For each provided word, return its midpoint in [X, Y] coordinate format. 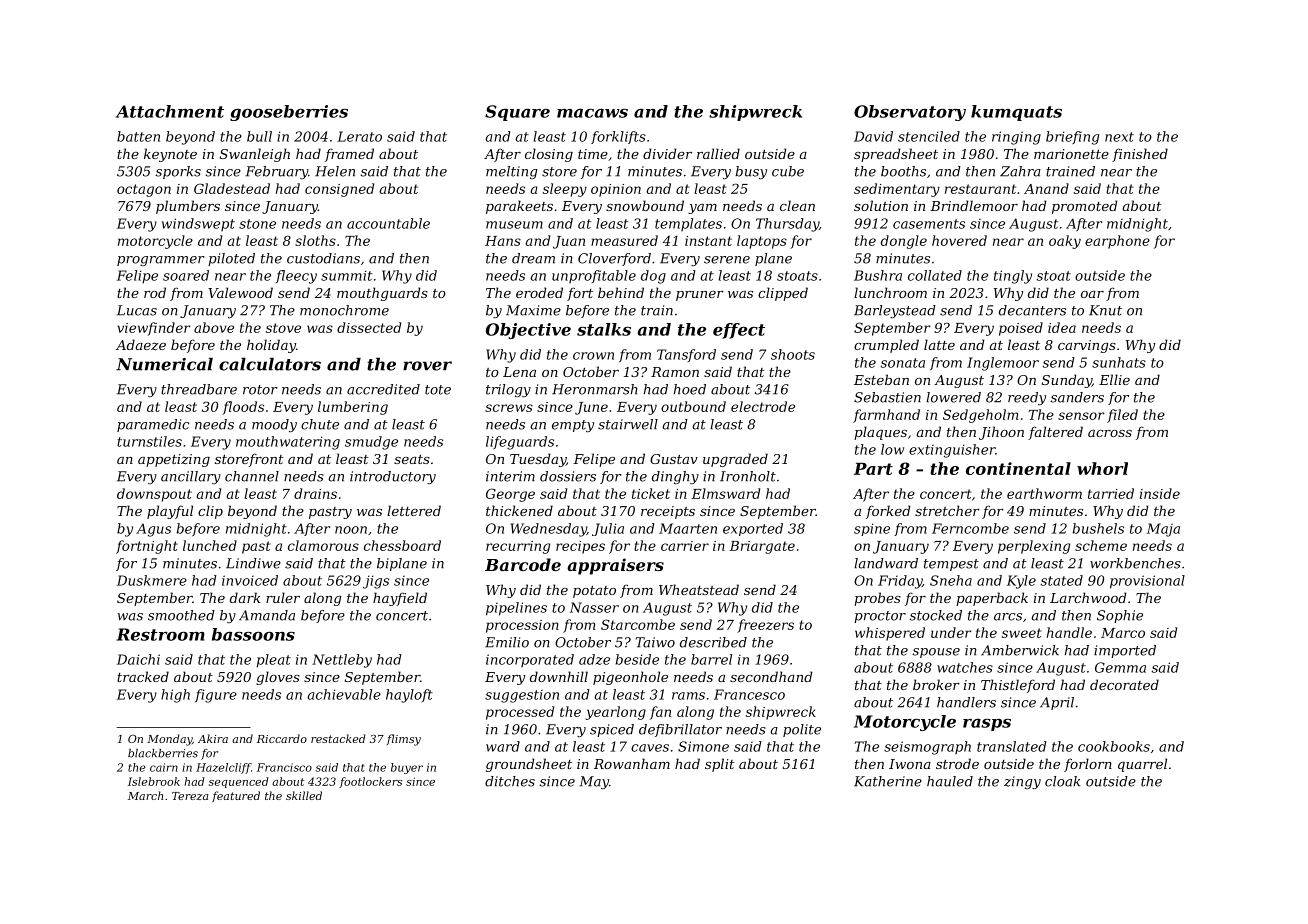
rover [427, 366]
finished [1140, 155]
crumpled [886, 346]
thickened [519, 510]
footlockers [370, 782]
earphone [1117, 242]
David [873, 136]
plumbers [188, 207]
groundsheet [529, 765]
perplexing [1034, 547]
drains [315, 493]
